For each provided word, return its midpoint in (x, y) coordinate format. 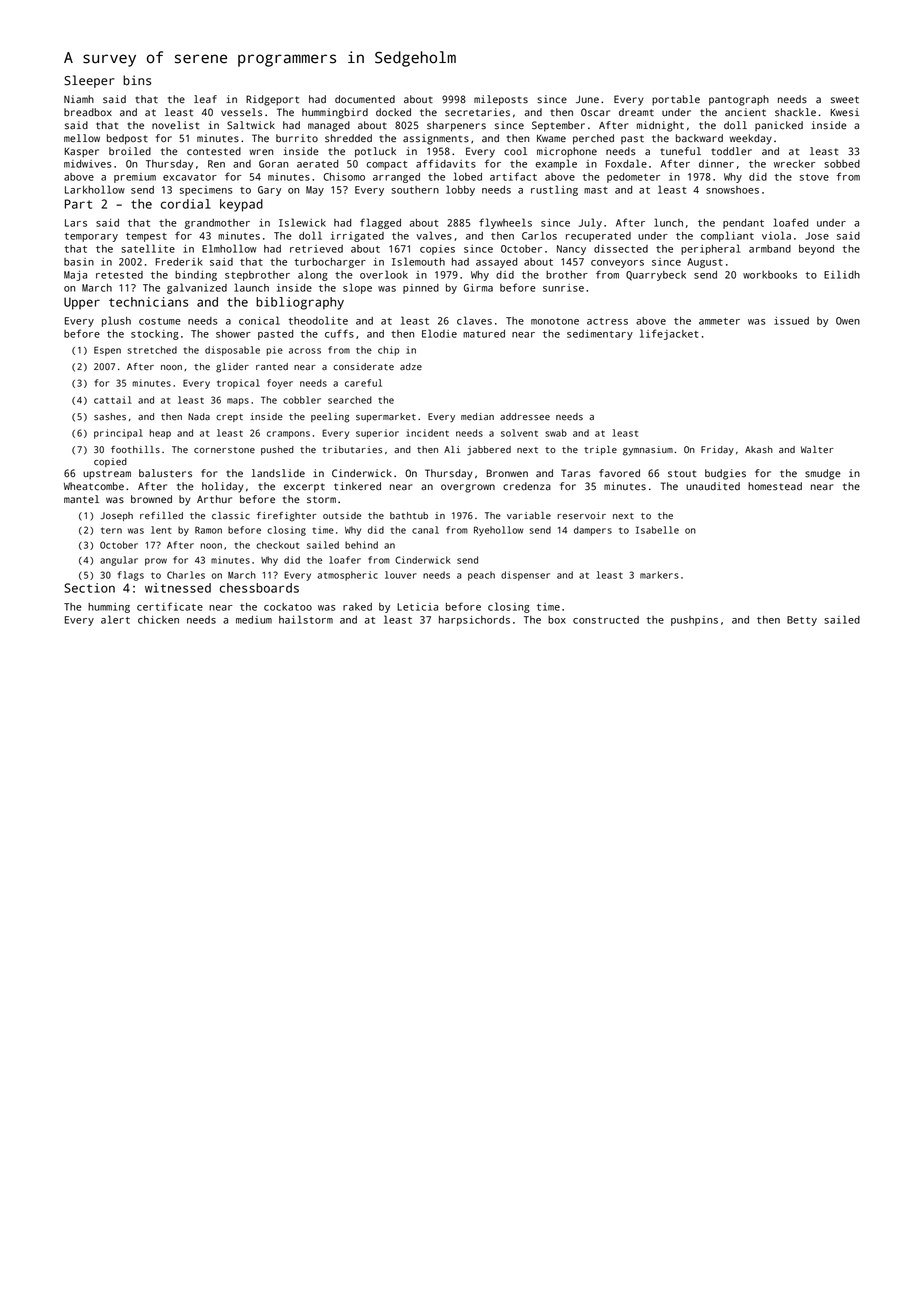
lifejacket (669, 334)
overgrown (468, 488)
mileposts (501, 100)
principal (118, 434)
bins (137, 80)
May (315, 191)
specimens (206, 191)
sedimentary (600, 335)
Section (89, 588)
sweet (845, 100)
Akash (759, 450)
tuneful (680, 151)
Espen (107, 351)
